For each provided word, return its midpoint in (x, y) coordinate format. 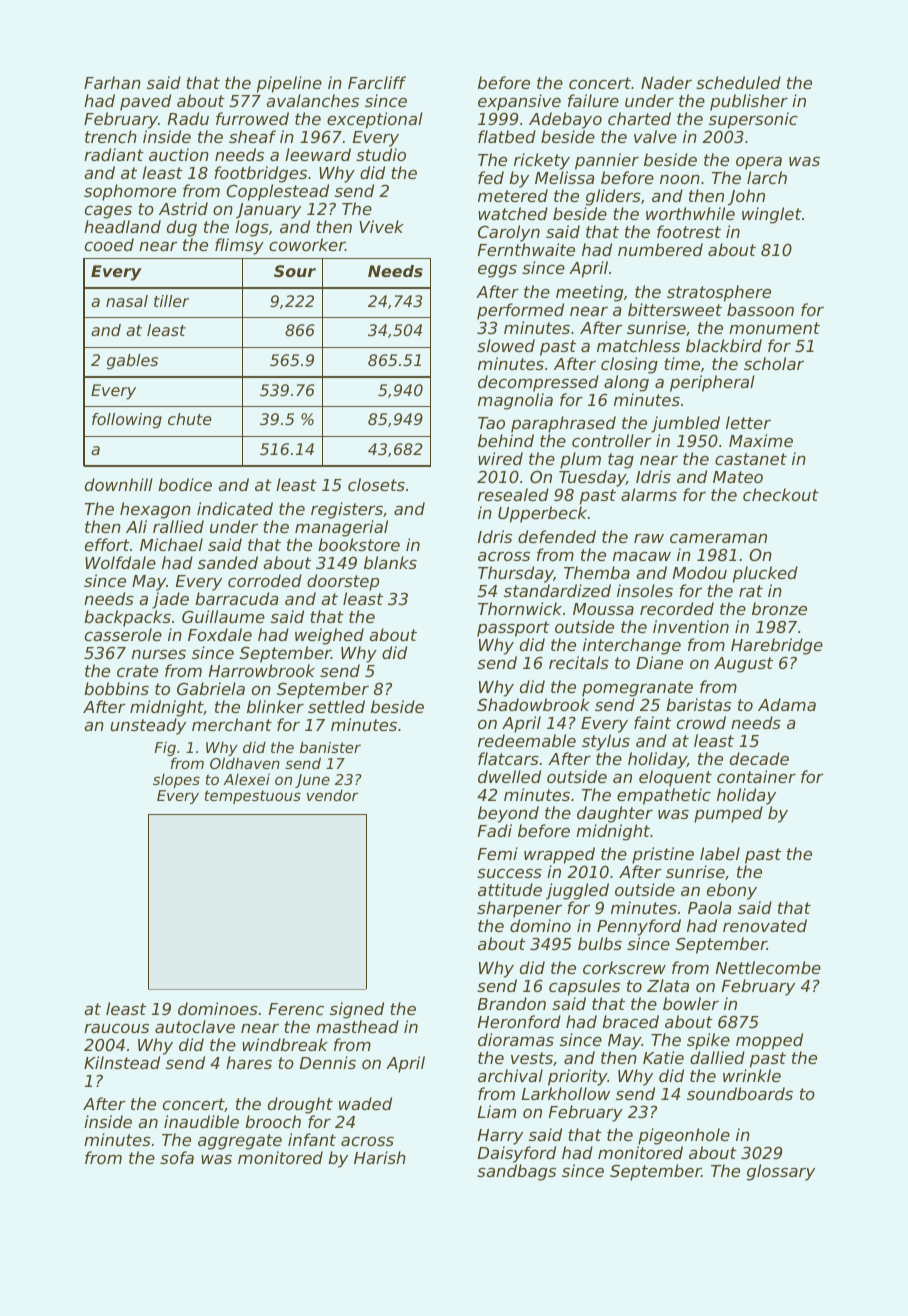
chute (190, 419)
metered (513, 195)
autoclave (195, 1026)
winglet (772, 215)
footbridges (260, 174)
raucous (116, 1028)
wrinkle (752, 1075)
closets (376, 484)
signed (357, 1010)
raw (649, 538)
